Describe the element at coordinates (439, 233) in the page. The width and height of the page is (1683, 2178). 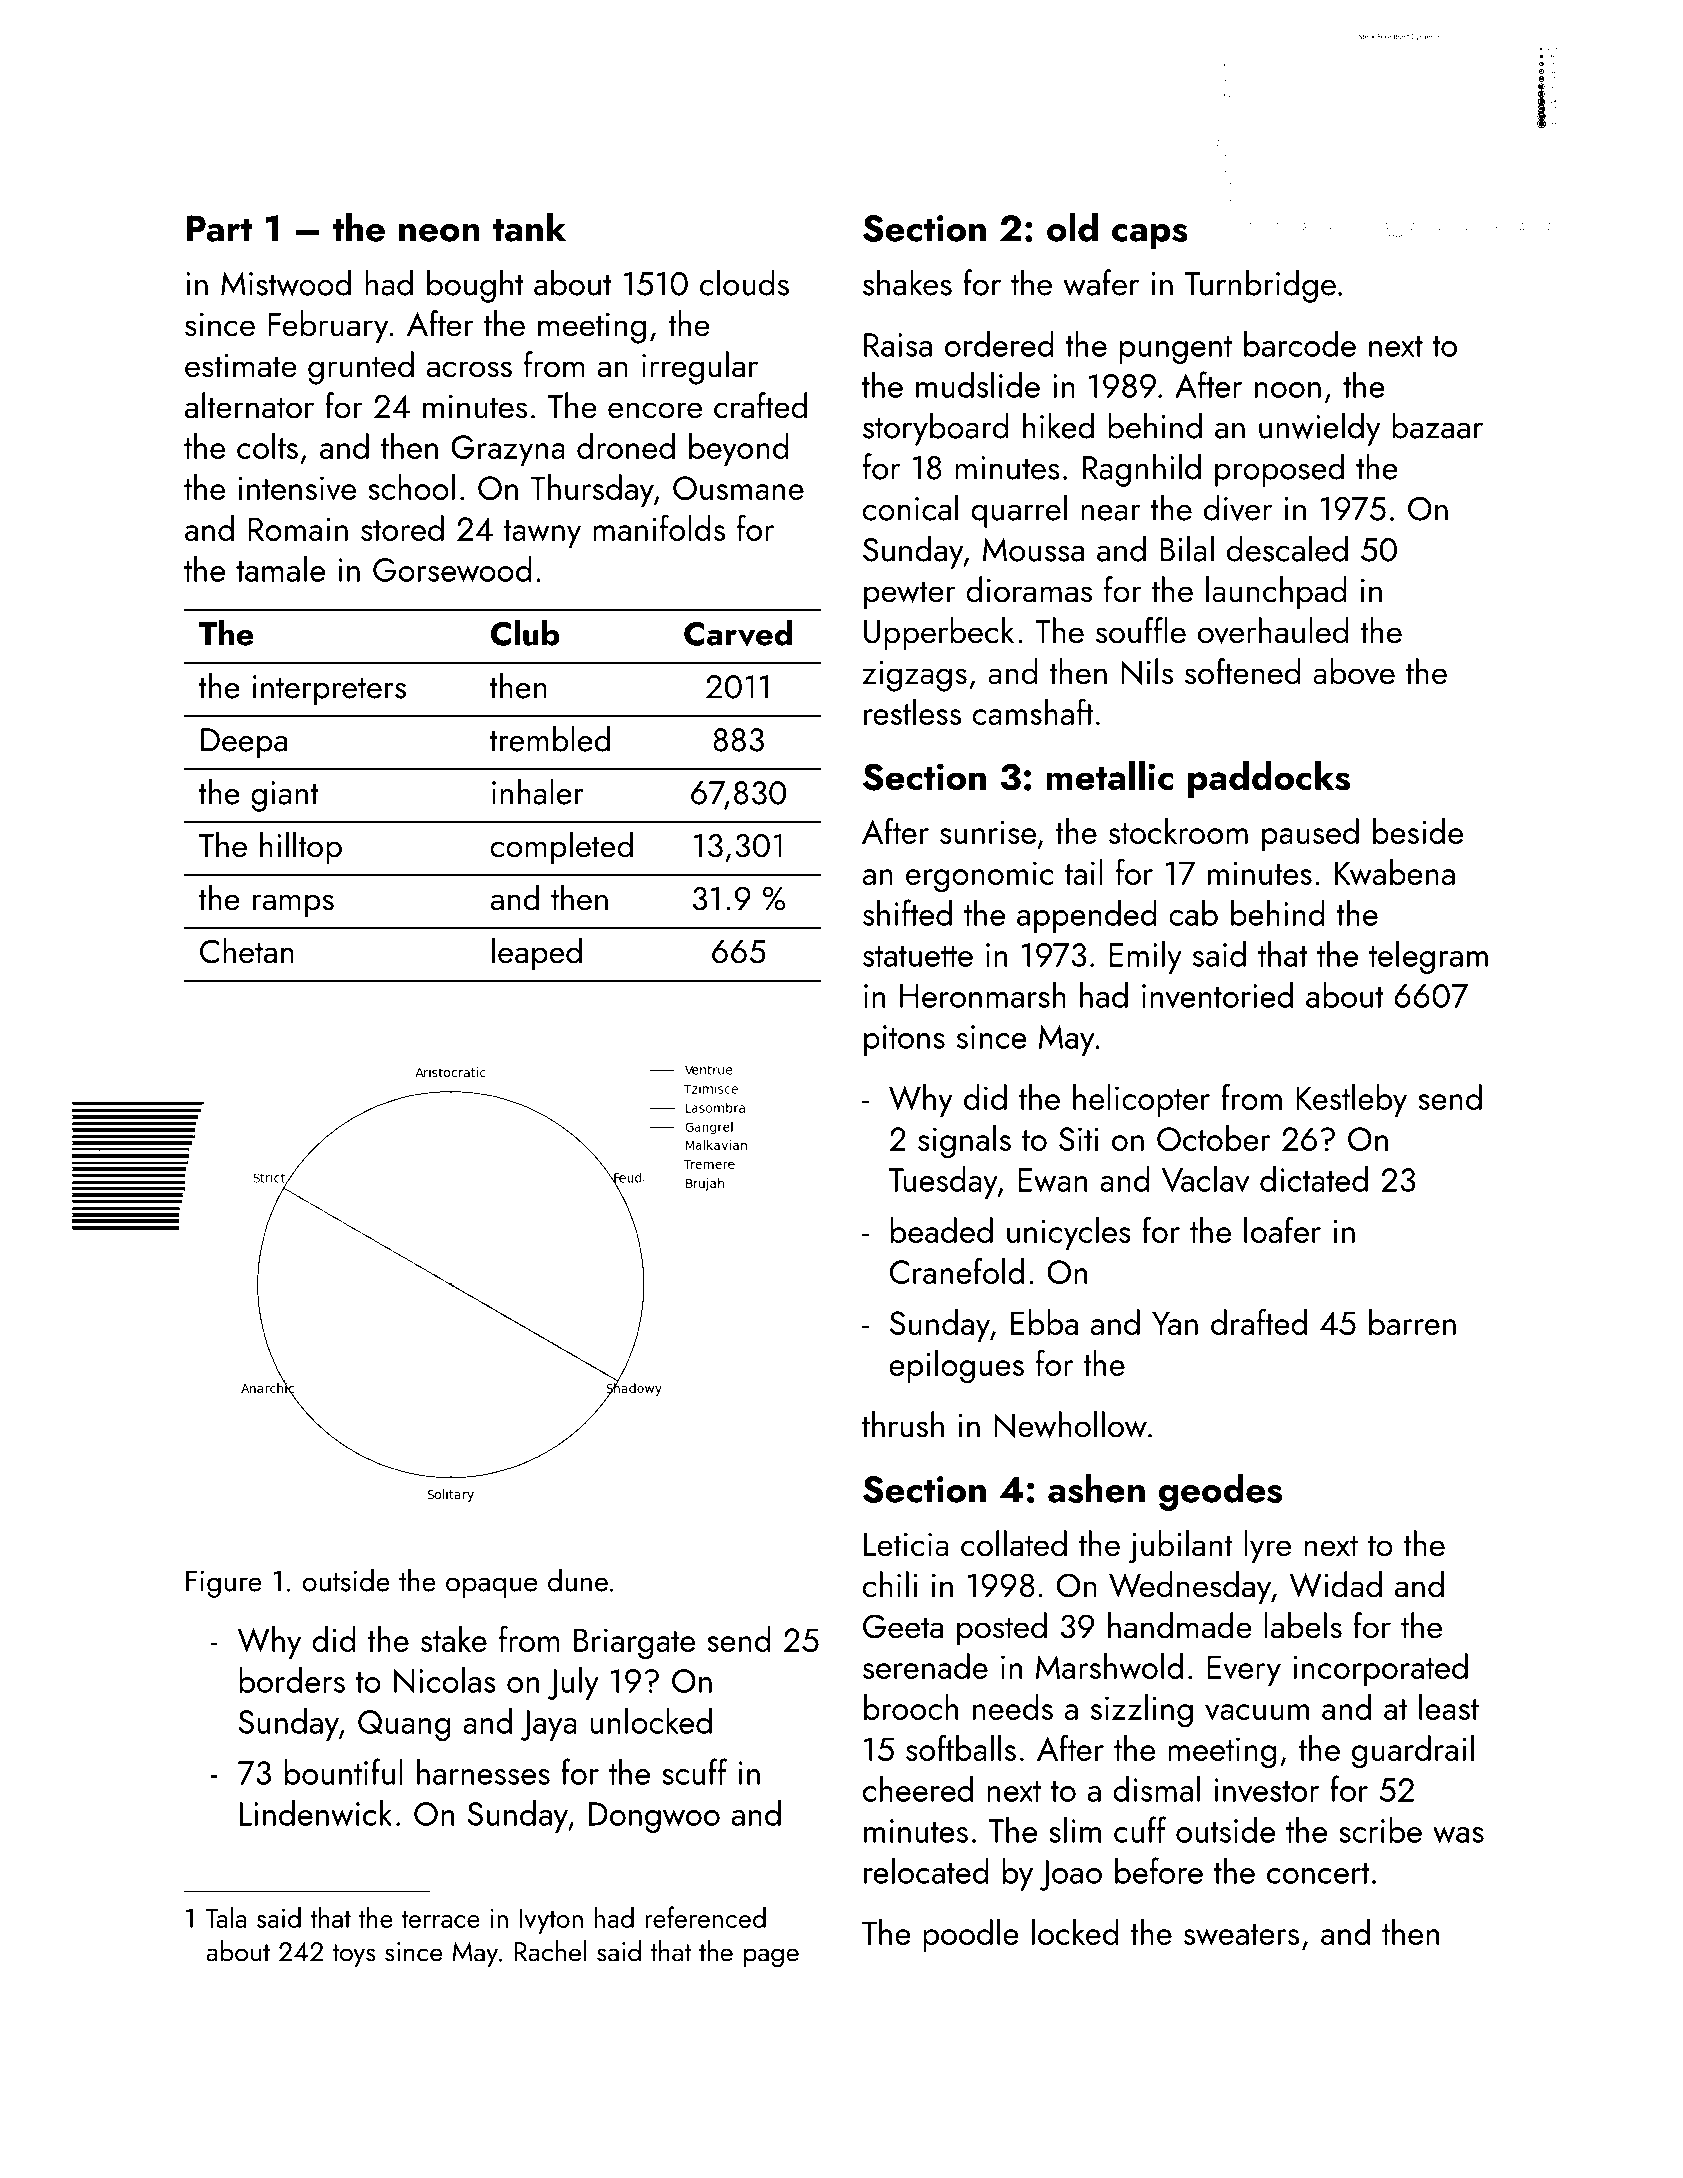
I see `neon` at that location.
